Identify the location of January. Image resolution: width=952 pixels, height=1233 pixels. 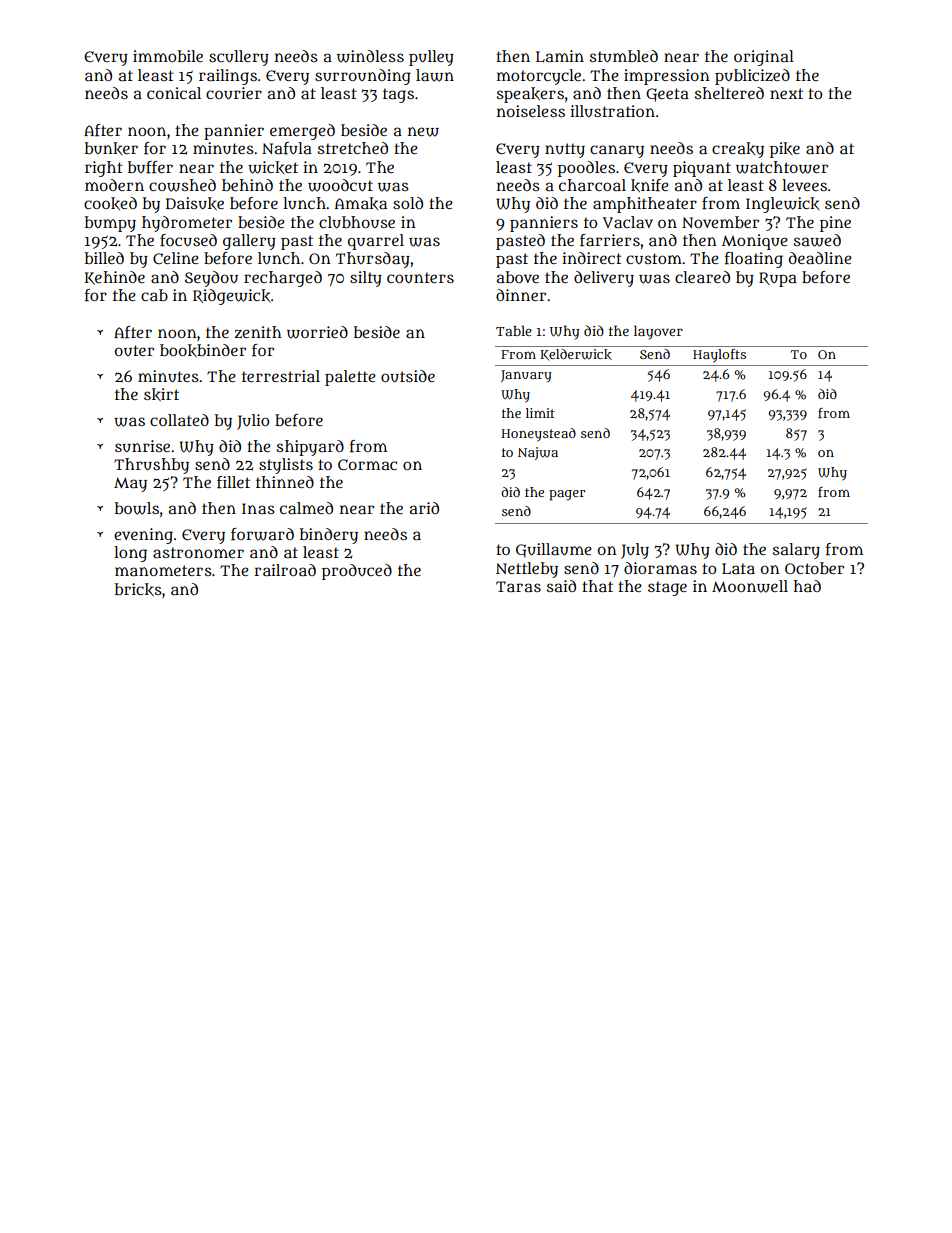
(526, 376).
